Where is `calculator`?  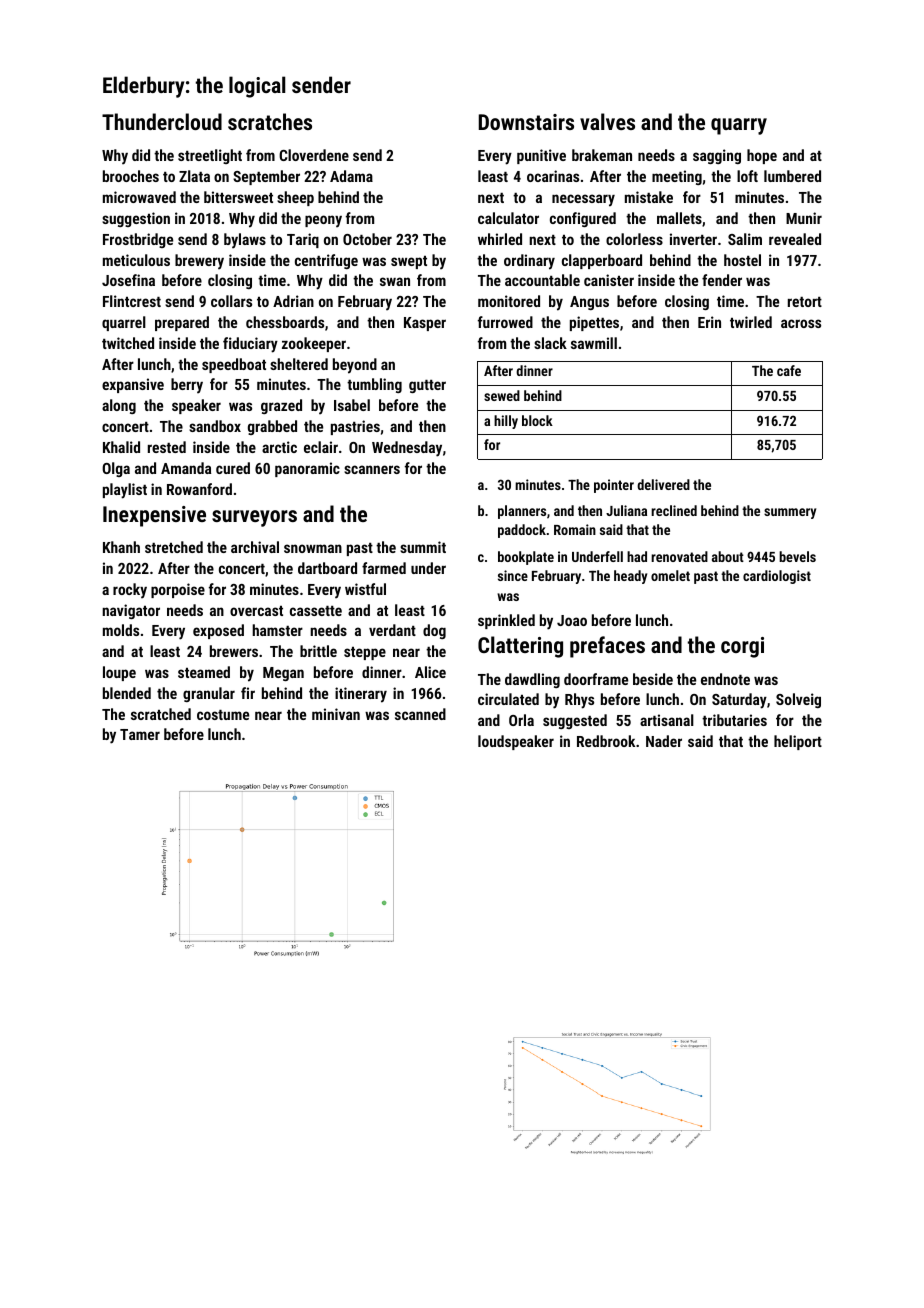
calculator is located at coordinates (508, 218).
